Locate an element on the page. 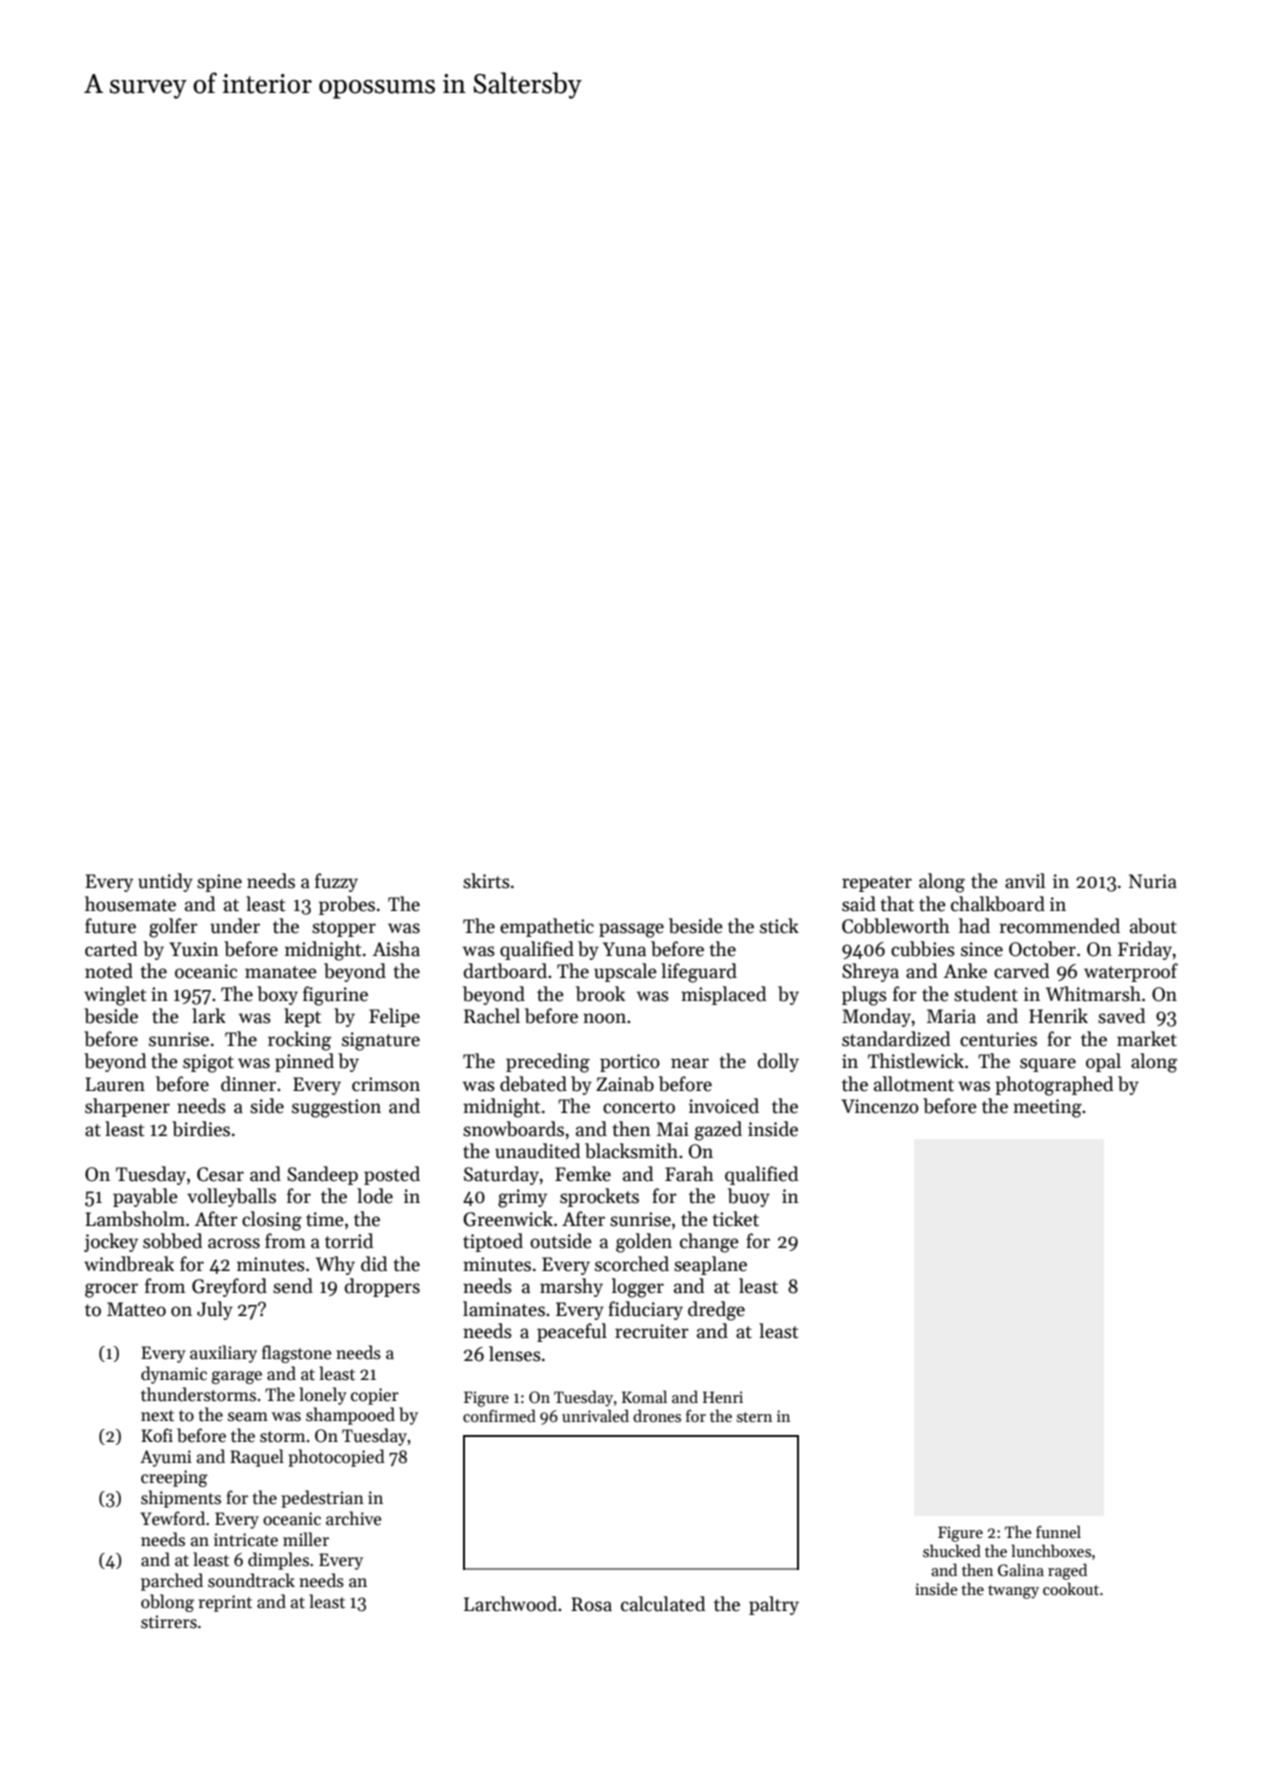 Image resolution: width=1262 pixels, height=1784 pixels. birdies is located at coordinates (201, 1129).
